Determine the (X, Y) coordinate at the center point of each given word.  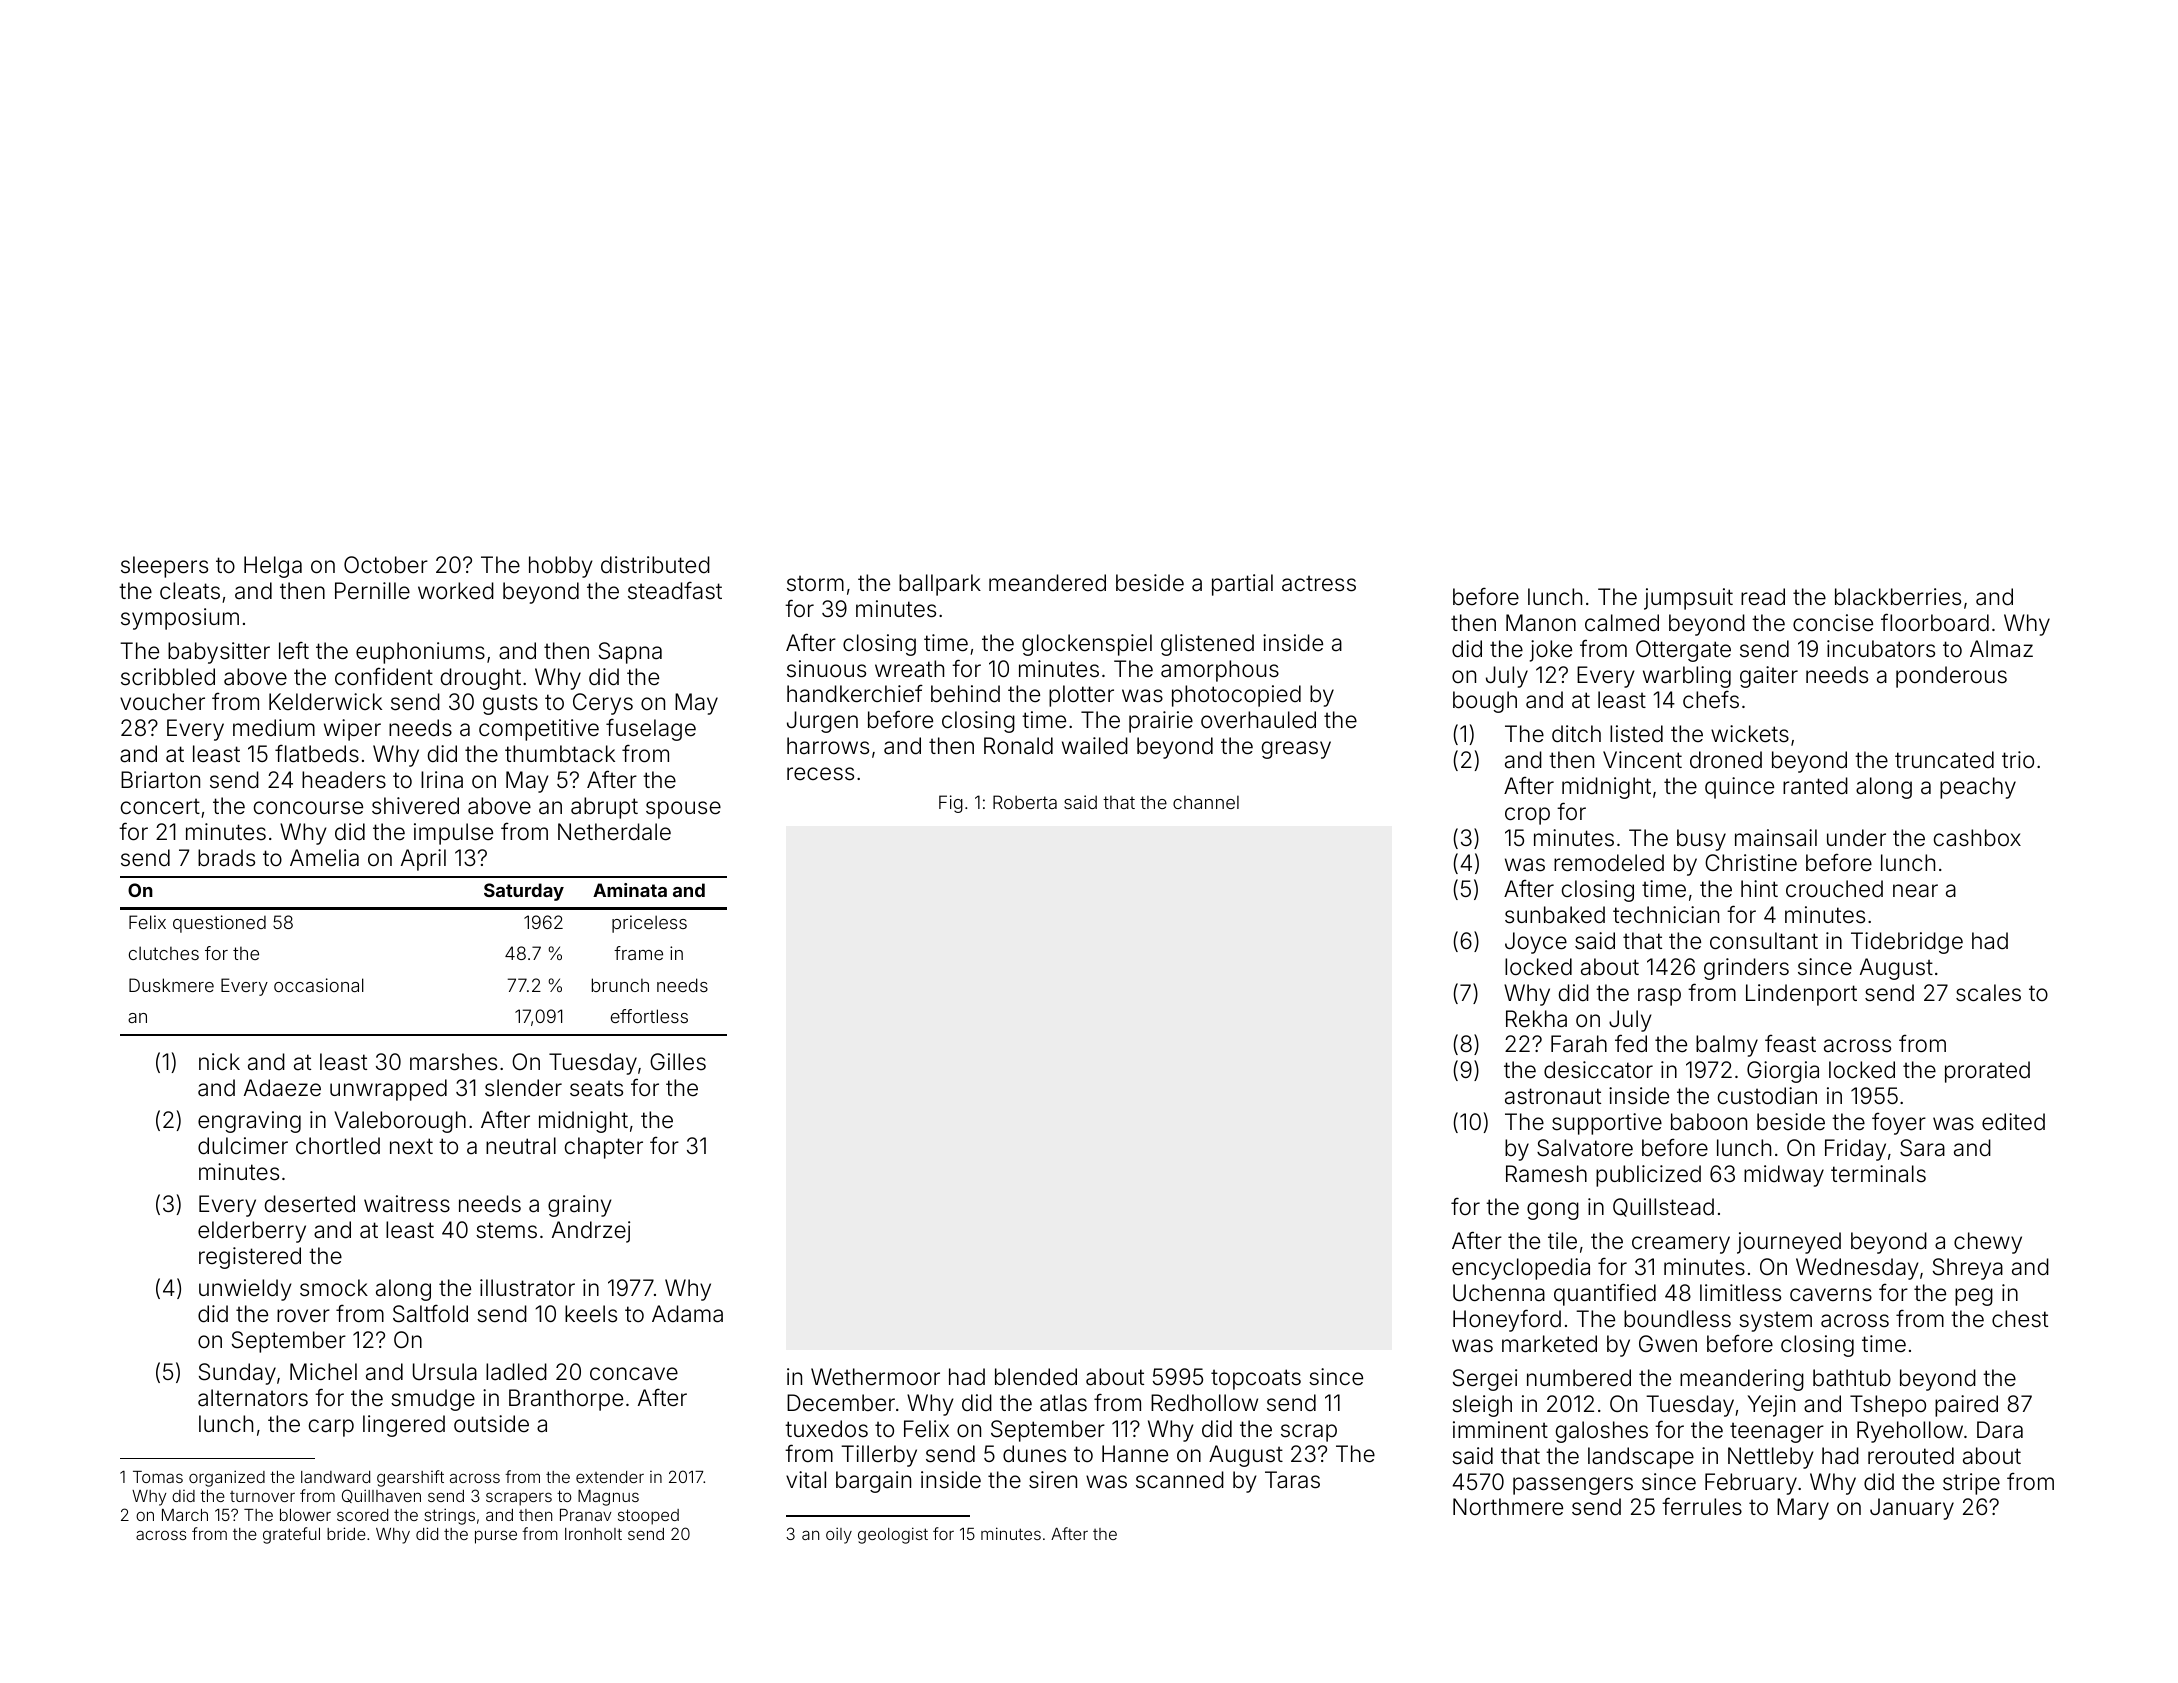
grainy (580, 1206)
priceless (649, 924)
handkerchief (855, 693)
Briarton (160, 780)
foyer (1899, 1123)
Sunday (237, 1374)
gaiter (1769, 677)
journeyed (1789, 1243)
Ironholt (593, 1534)
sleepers (164, 567)
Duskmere (171, 985)
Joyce (1536, 943)
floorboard (1935, 622)
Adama (687, 1314)
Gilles (678, 1061)
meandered (1047, 583)
